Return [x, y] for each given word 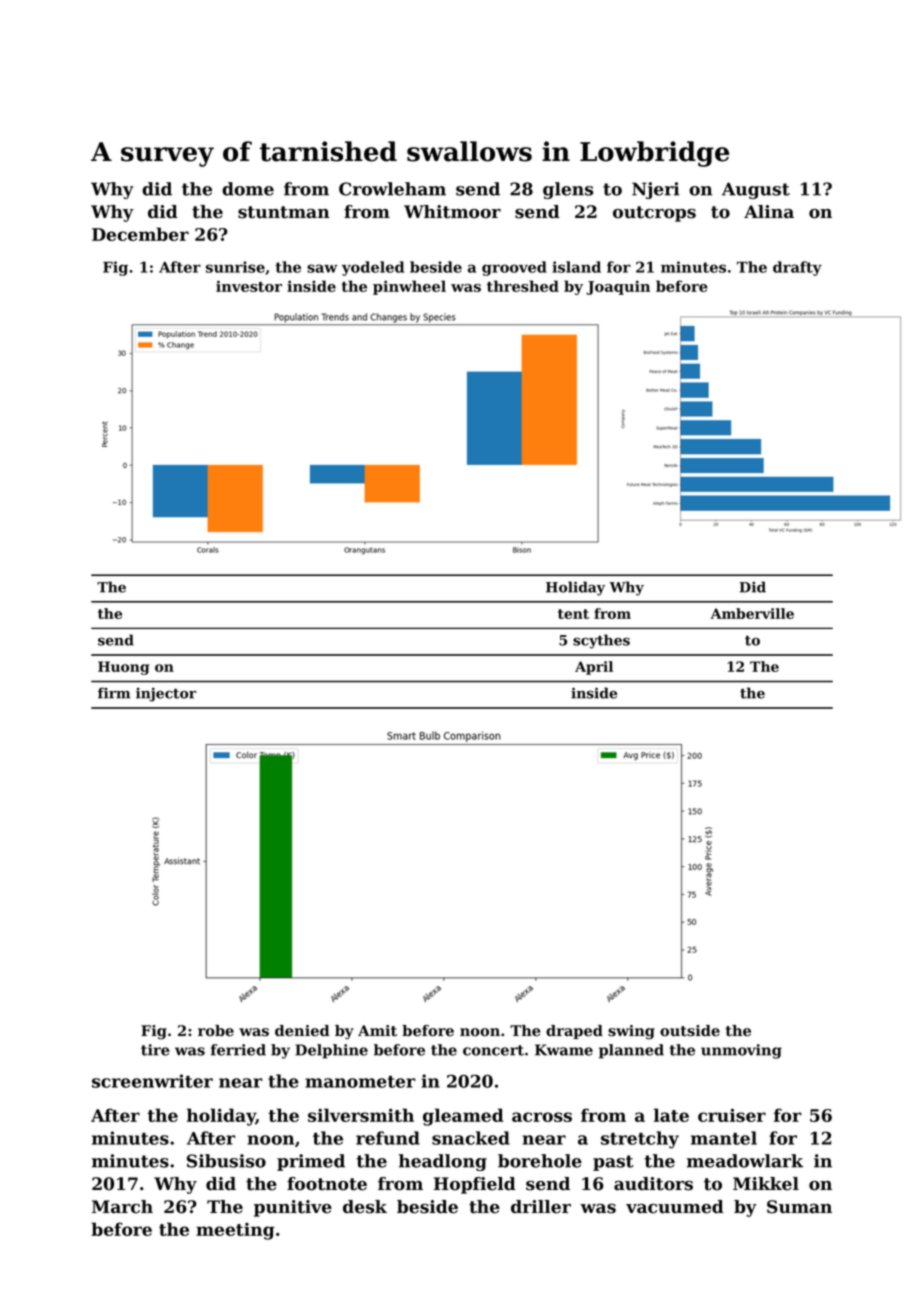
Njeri [656, 190]
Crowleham [392, 189]
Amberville [752, 613]
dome [248, 189]
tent [573, 614]
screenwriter [152, 1081]
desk [365, 1207]
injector [166, 694]
